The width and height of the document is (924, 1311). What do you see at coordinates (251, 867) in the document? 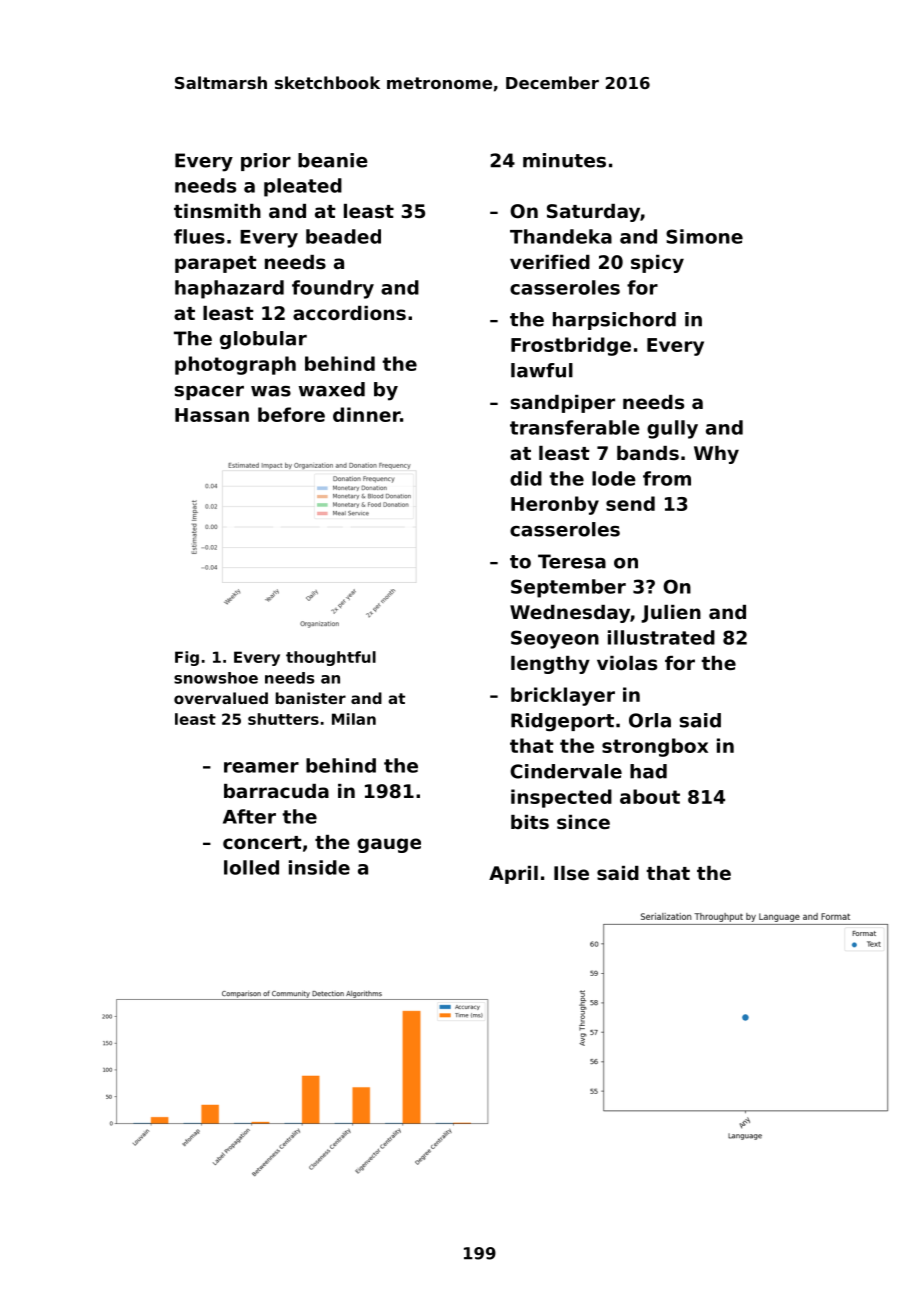
I see `lolled` at bounding box center [251, 867].
